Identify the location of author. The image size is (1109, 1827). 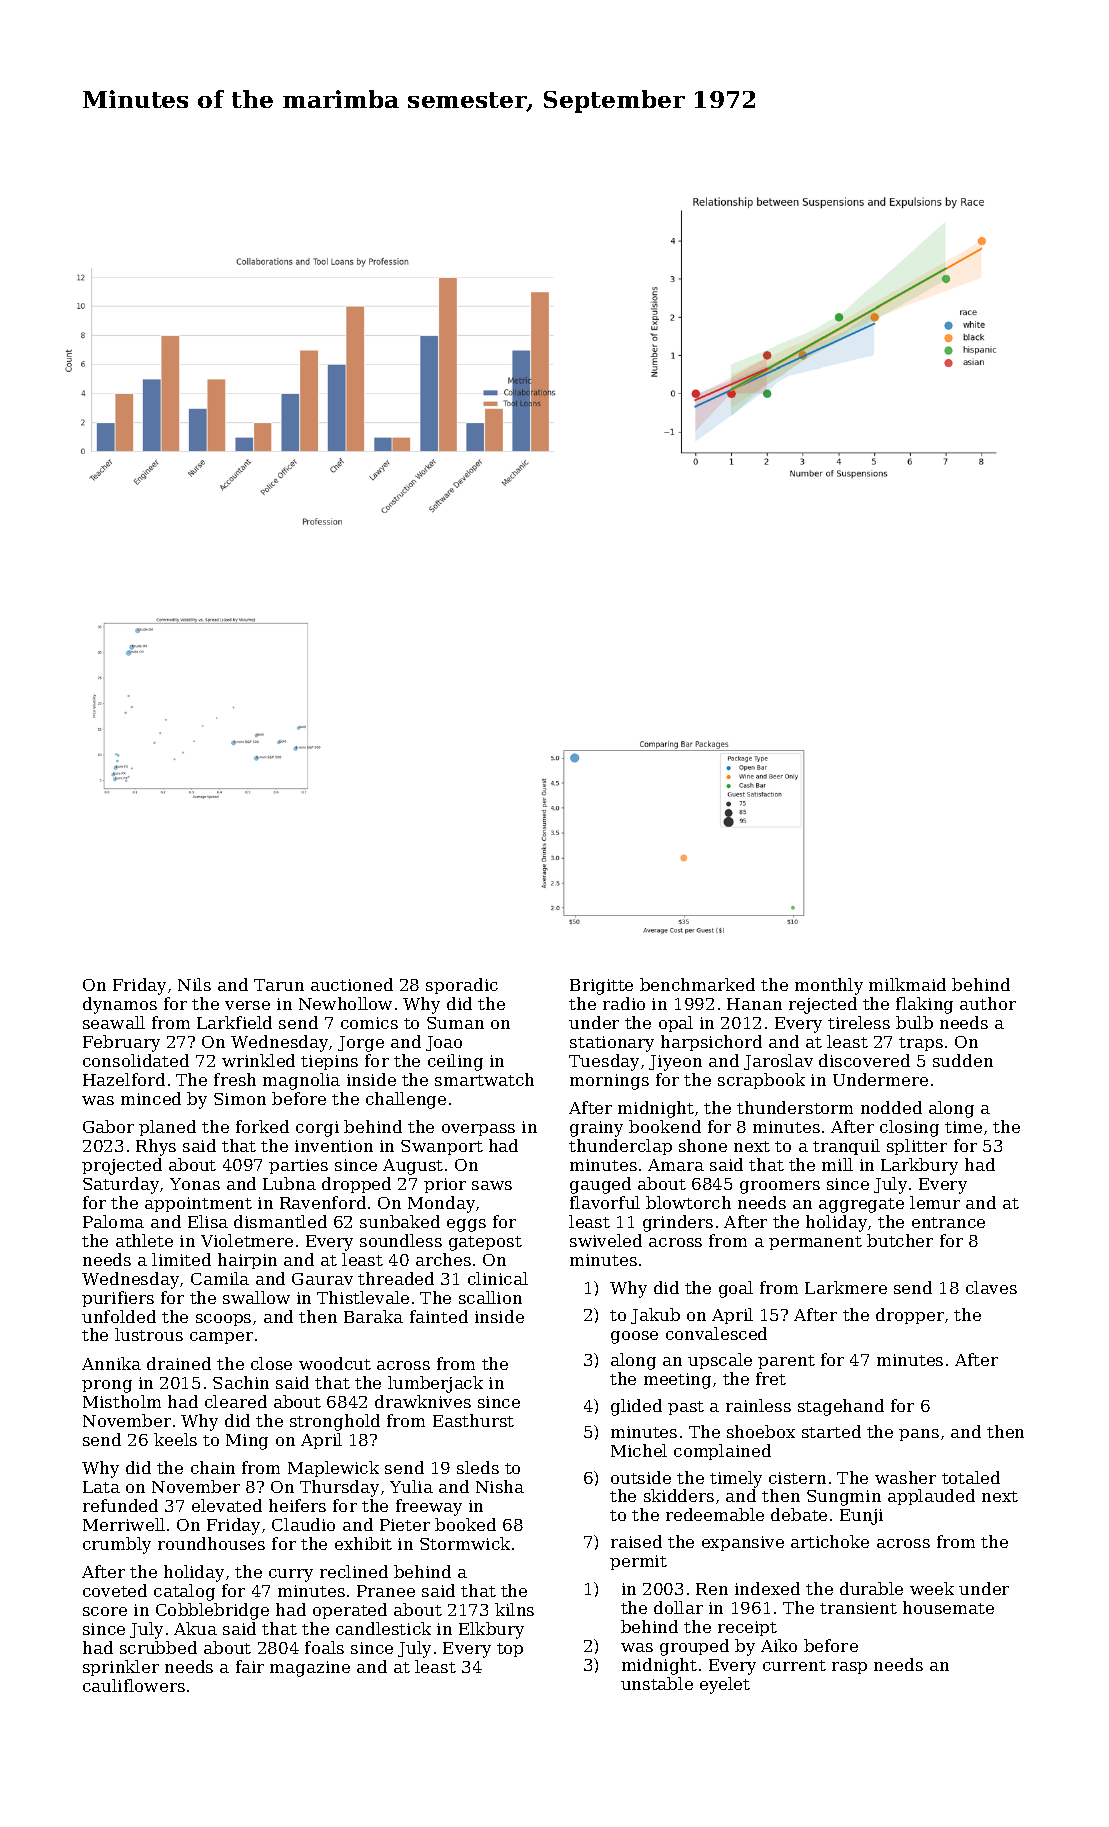
(988, 1003).
